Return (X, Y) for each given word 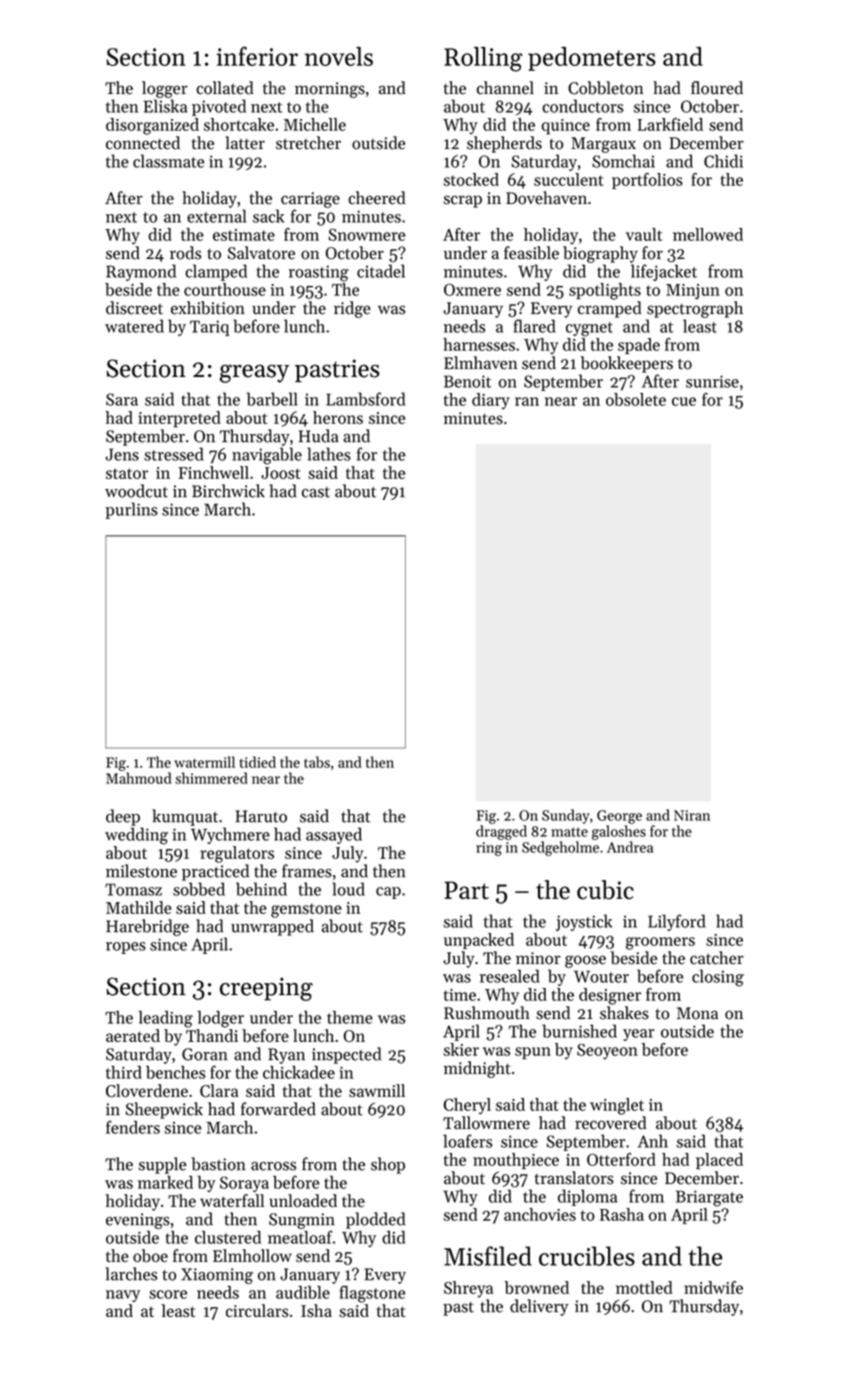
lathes (329, 454)
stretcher (308, 143)
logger (165, 89)
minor (538, 958)
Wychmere (230, 835)
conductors (582, 106)
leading (166, 1019)
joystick (584, 922)
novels (339, 56)
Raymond (141, 272)
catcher (717, 958)
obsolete (636, 399)
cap (388, 893)
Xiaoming (217, 1276)
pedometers (592, 59)
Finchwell (213, 472)
